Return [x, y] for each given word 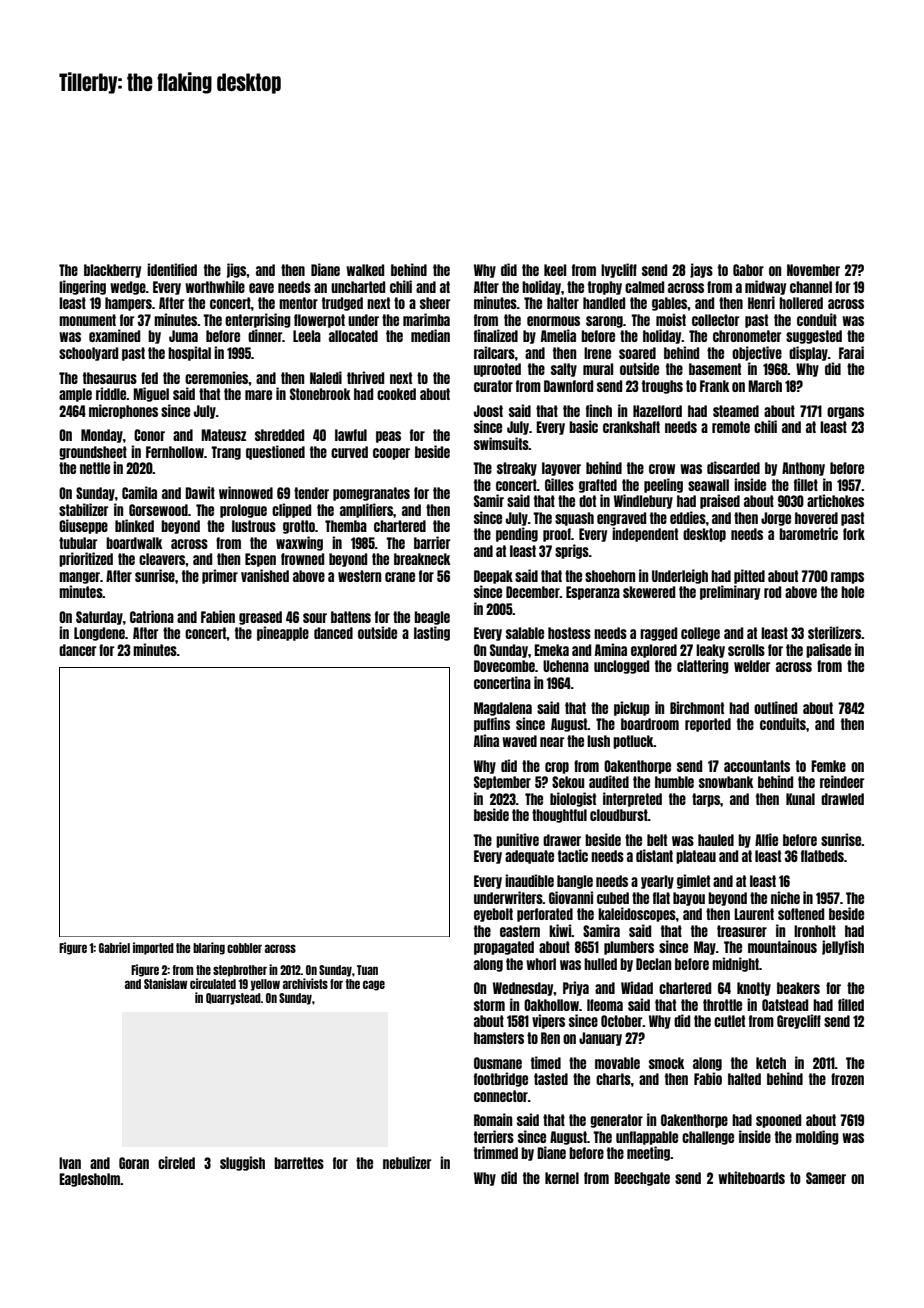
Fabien [218, 616]
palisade [828, 650]
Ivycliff [619, 270]
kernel [562, 1178]
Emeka [551, 650]
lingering [82, 287]
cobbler [244, 948]
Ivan [70, 1163]
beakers [798, 988]
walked [365, 270]
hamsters [499, 1038]
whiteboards [751, 1177]
